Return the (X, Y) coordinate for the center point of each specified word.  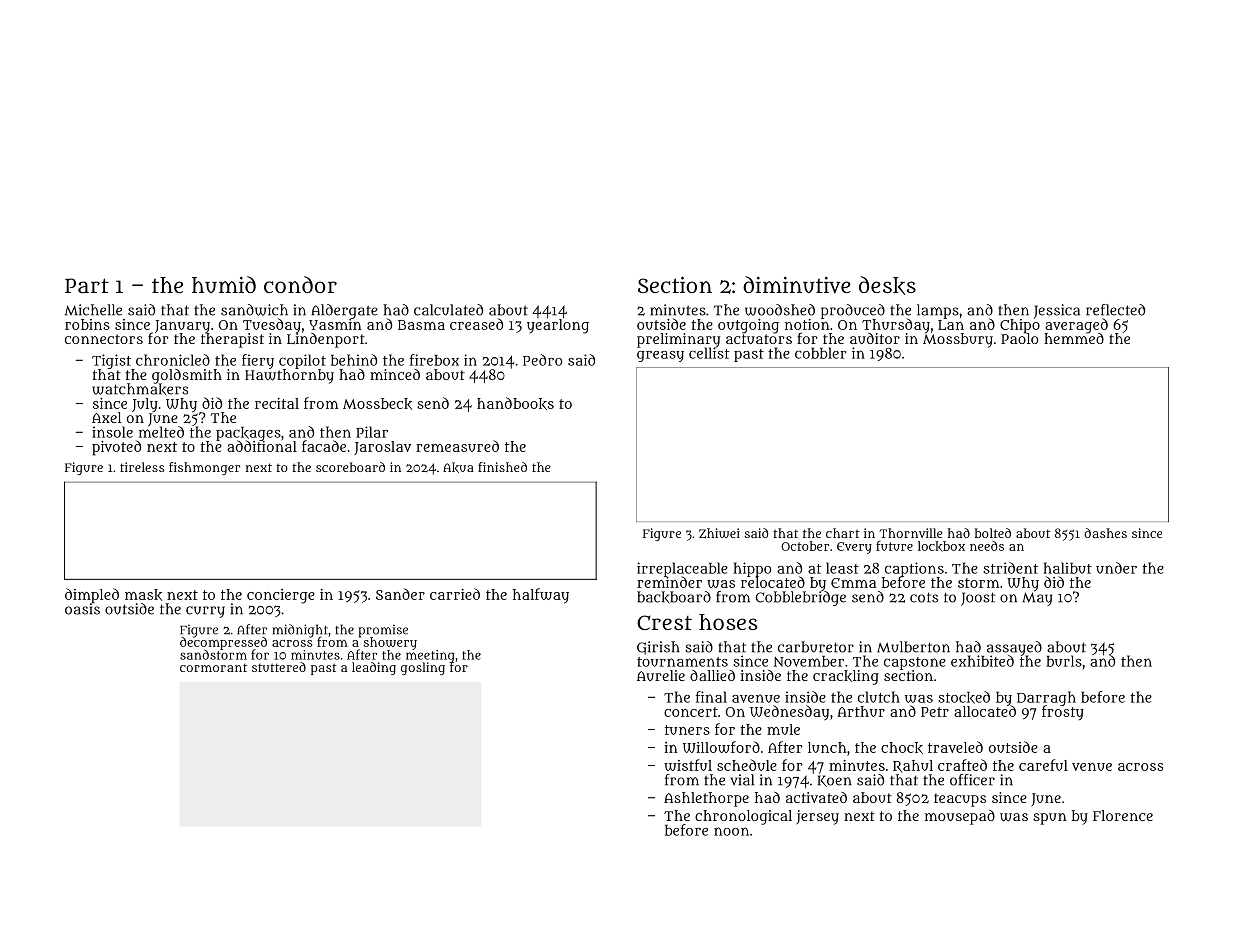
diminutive (797, 285)
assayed (1014, 648)
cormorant (213, 667)
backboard (674, 597)
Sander (400, 594)
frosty (1063, 713)
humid (224, 284)
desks (887, 285)
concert (691, 712)
